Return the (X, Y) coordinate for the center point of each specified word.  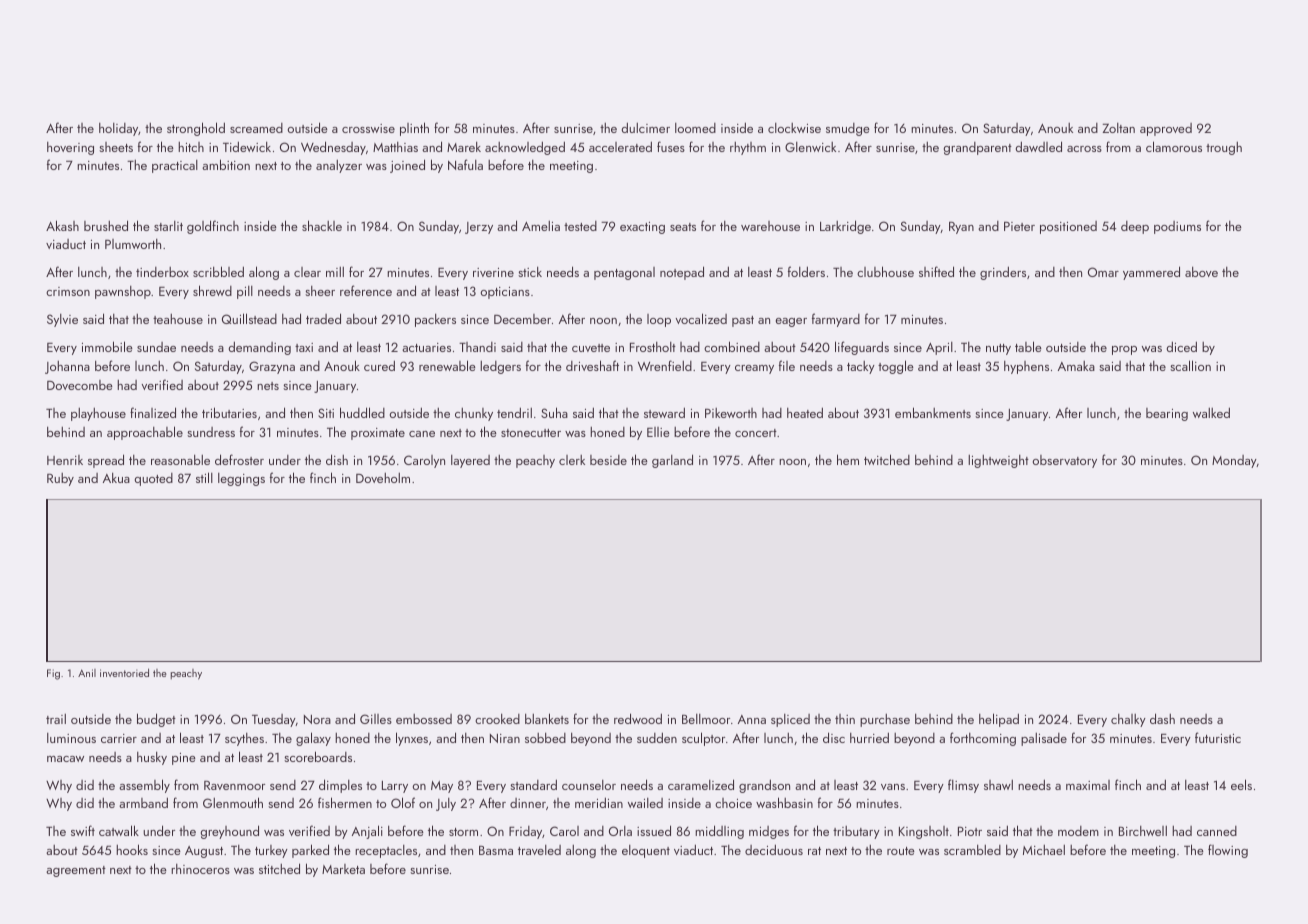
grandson (764, 786)
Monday (1234, 461)
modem (1078, 831)
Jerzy (479, 228)
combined (732, 346)
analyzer (339, 166)
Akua (116, 478)
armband (143, 802)
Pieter (1019, 226)
